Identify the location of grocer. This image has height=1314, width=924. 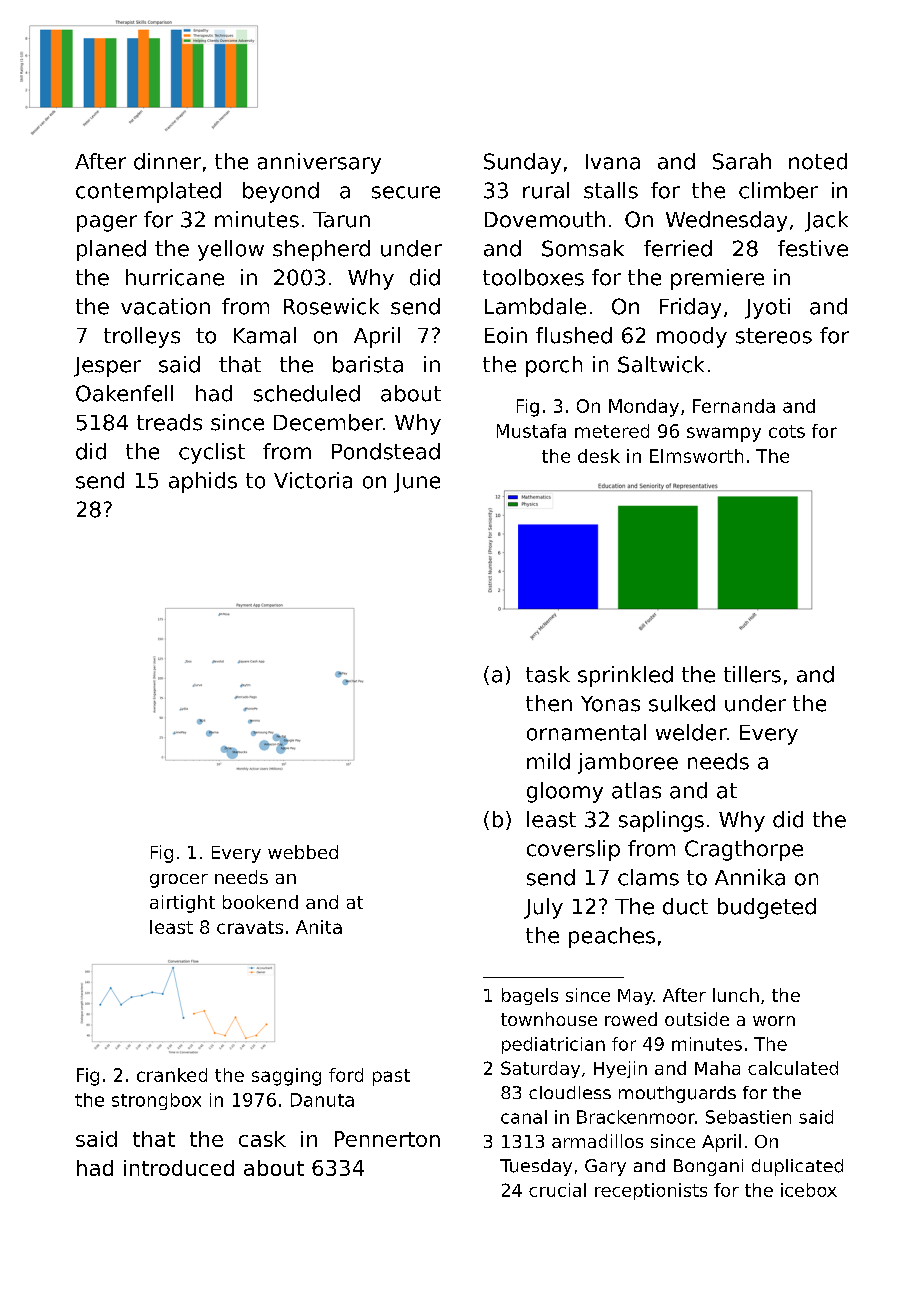
(179, 881).
